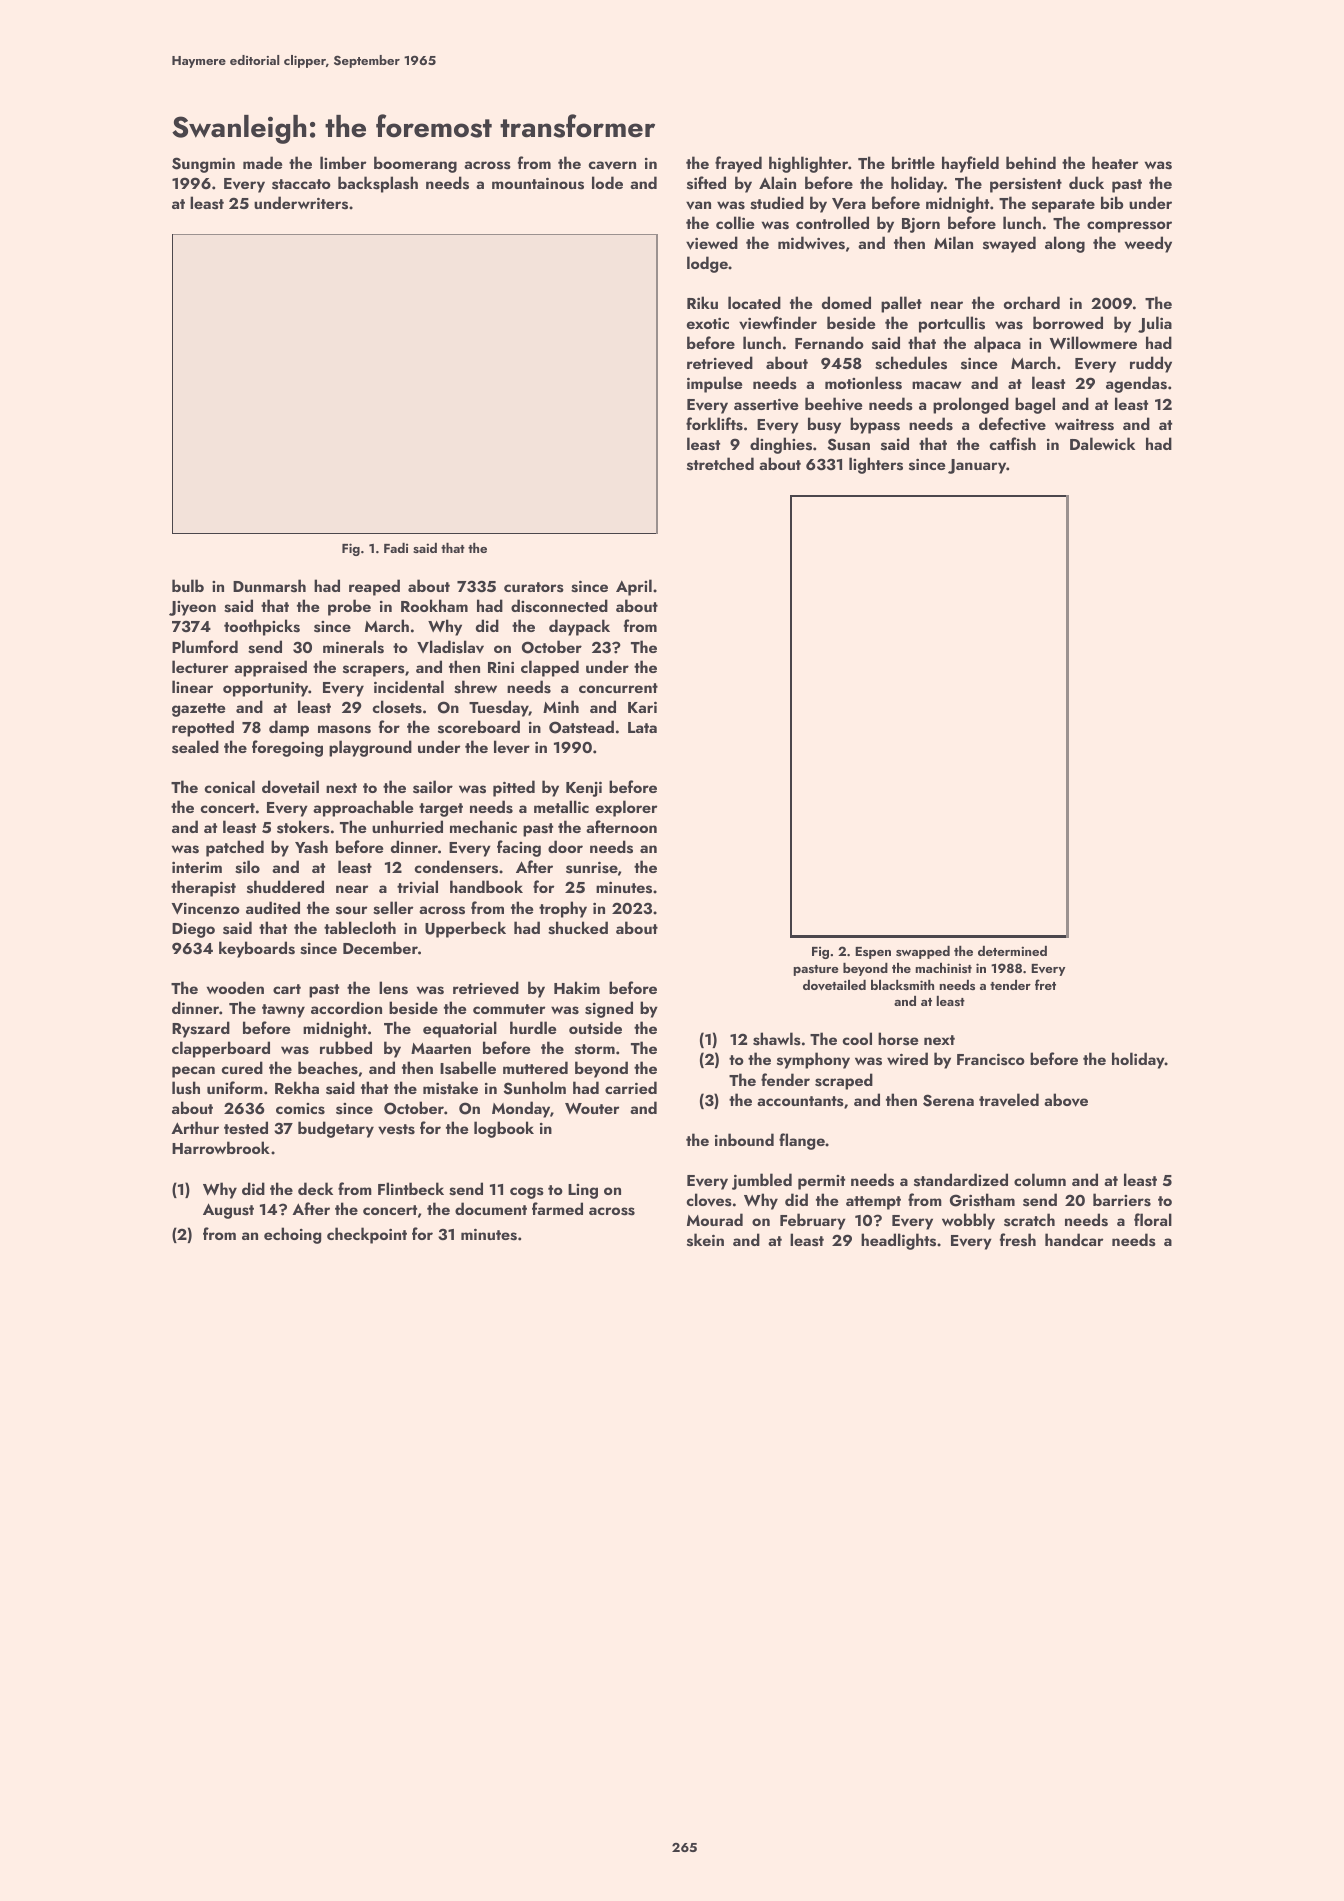 The image size is (1344, 1901). Describe the element at coordinates (343, 162) in the screenshot. I see `limber` at that location.
